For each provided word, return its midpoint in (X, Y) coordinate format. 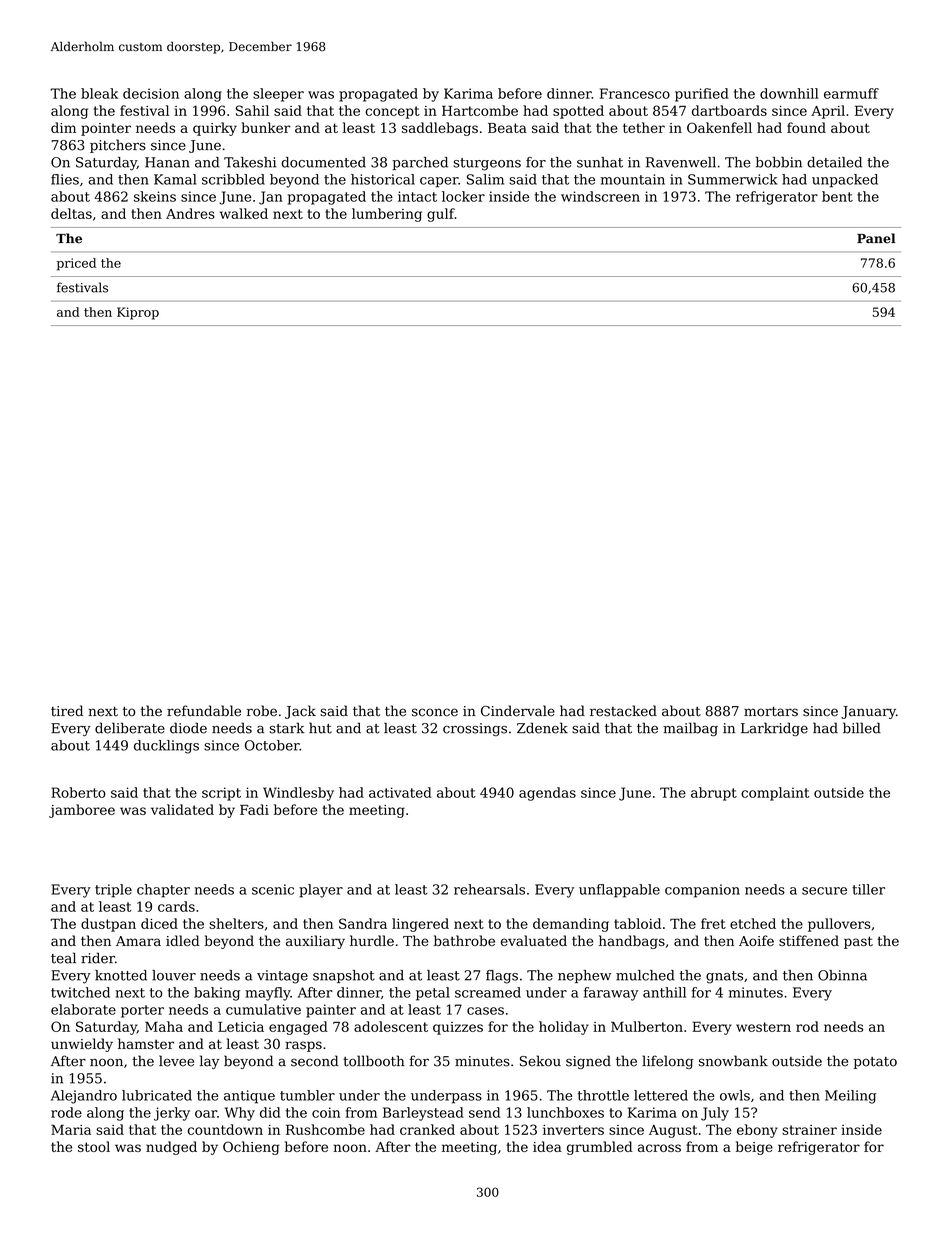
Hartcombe (480, 110)
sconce (435, 712)
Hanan (167, 162)
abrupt (714, 794)
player (321, 891)
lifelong (667, 1062)
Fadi (254, 809)
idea (547, 1146)
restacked (623, 711)
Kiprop (138, 313)
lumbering (387, 215)
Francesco (635, 93)
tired (67, 711)
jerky (172, 1114)
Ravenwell (681, 162)
